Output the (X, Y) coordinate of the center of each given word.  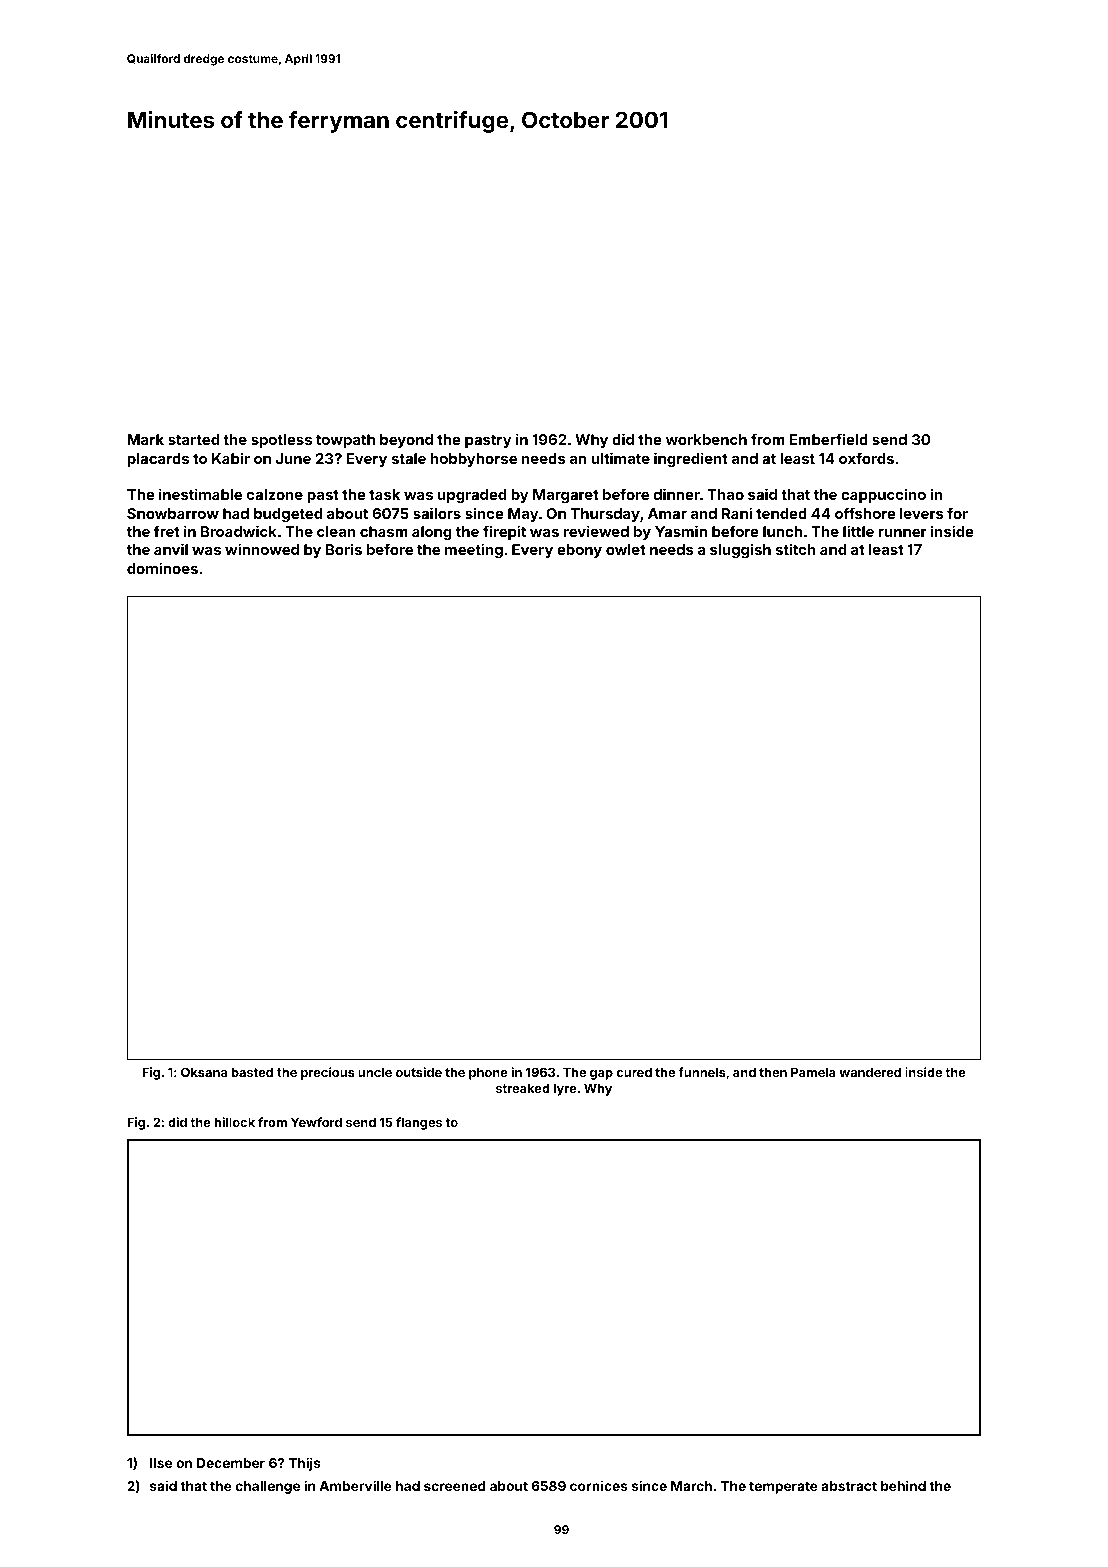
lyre (565, 1089)
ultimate (620, 458)
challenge (268, 1487)
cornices (598, 1485)
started (193, 439)
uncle (375, 1072)
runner (902, 533)
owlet (626, 549)
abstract (849, 1486)
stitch (796, 549)
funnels (702, 1072)
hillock (235, 1122)
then (773, 1072)
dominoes (162, 568)
